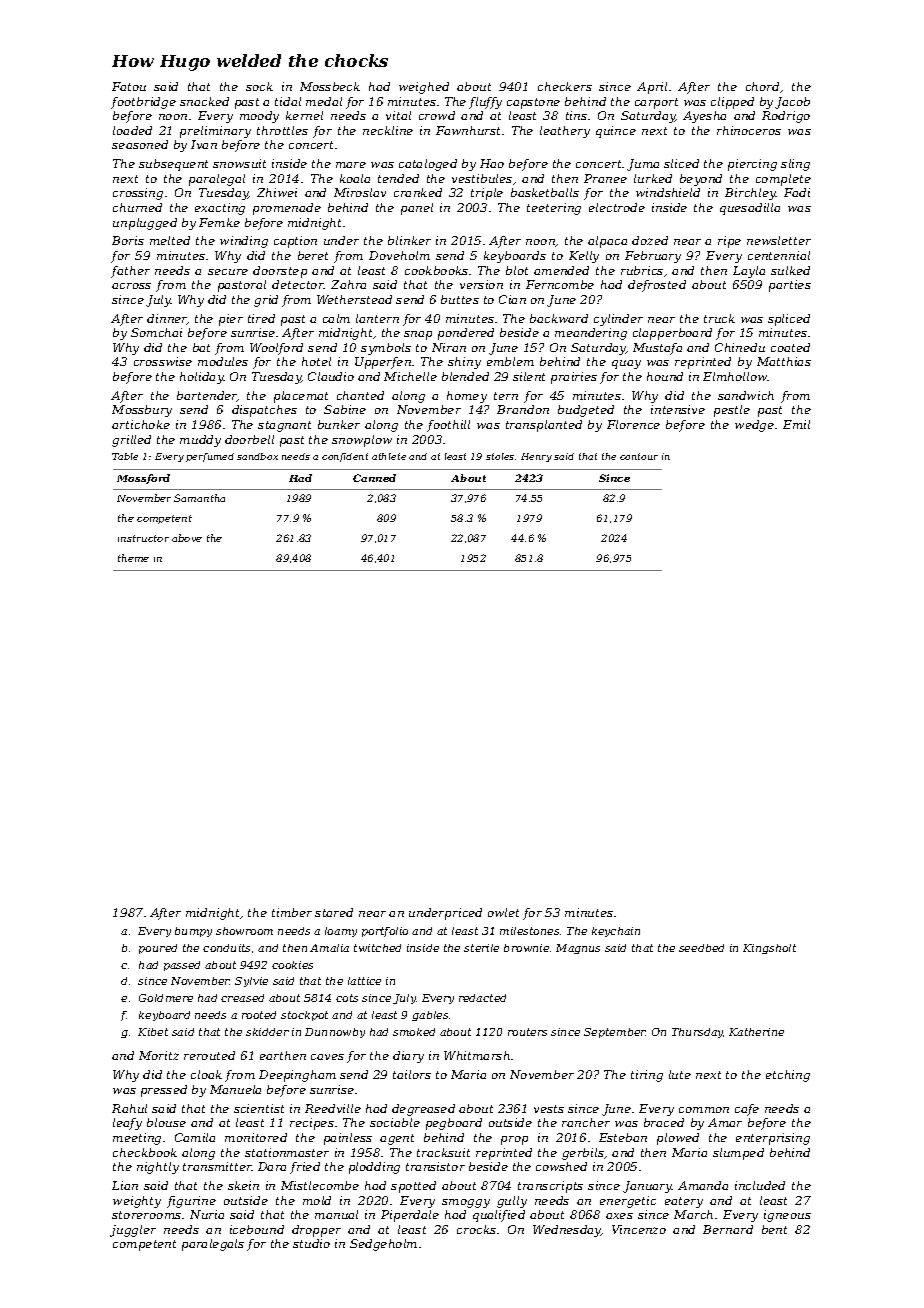 The height and width of the screenshot is (1308, 924). I want to click on Zhiwei, so click(277, 192).
